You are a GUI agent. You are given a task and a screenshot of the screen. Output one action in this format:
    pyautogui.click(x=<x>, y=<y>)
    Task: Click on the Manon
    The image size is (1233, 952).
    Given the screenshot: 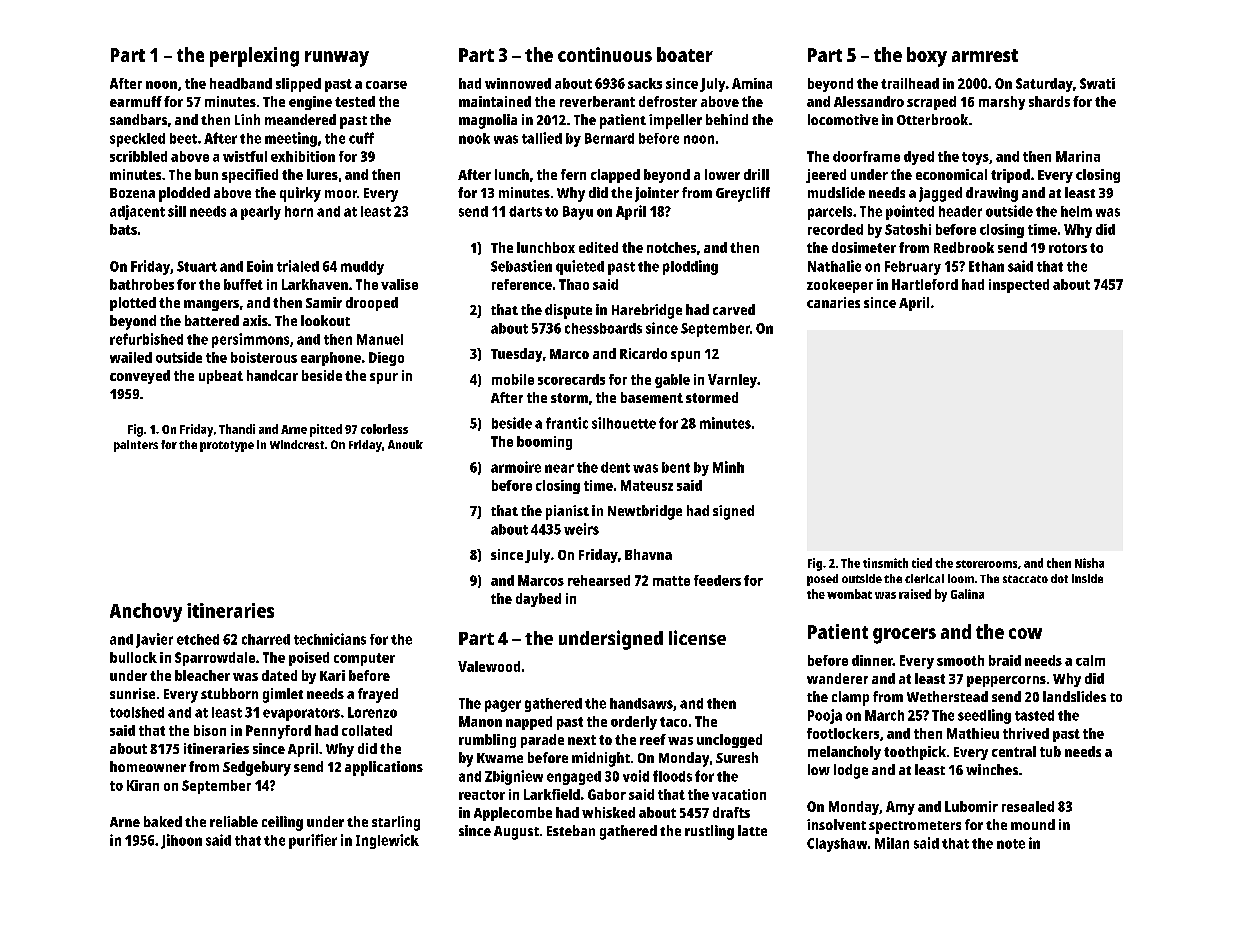 What is the action you would take?
    pyautogui.click(x=480, y=721)
